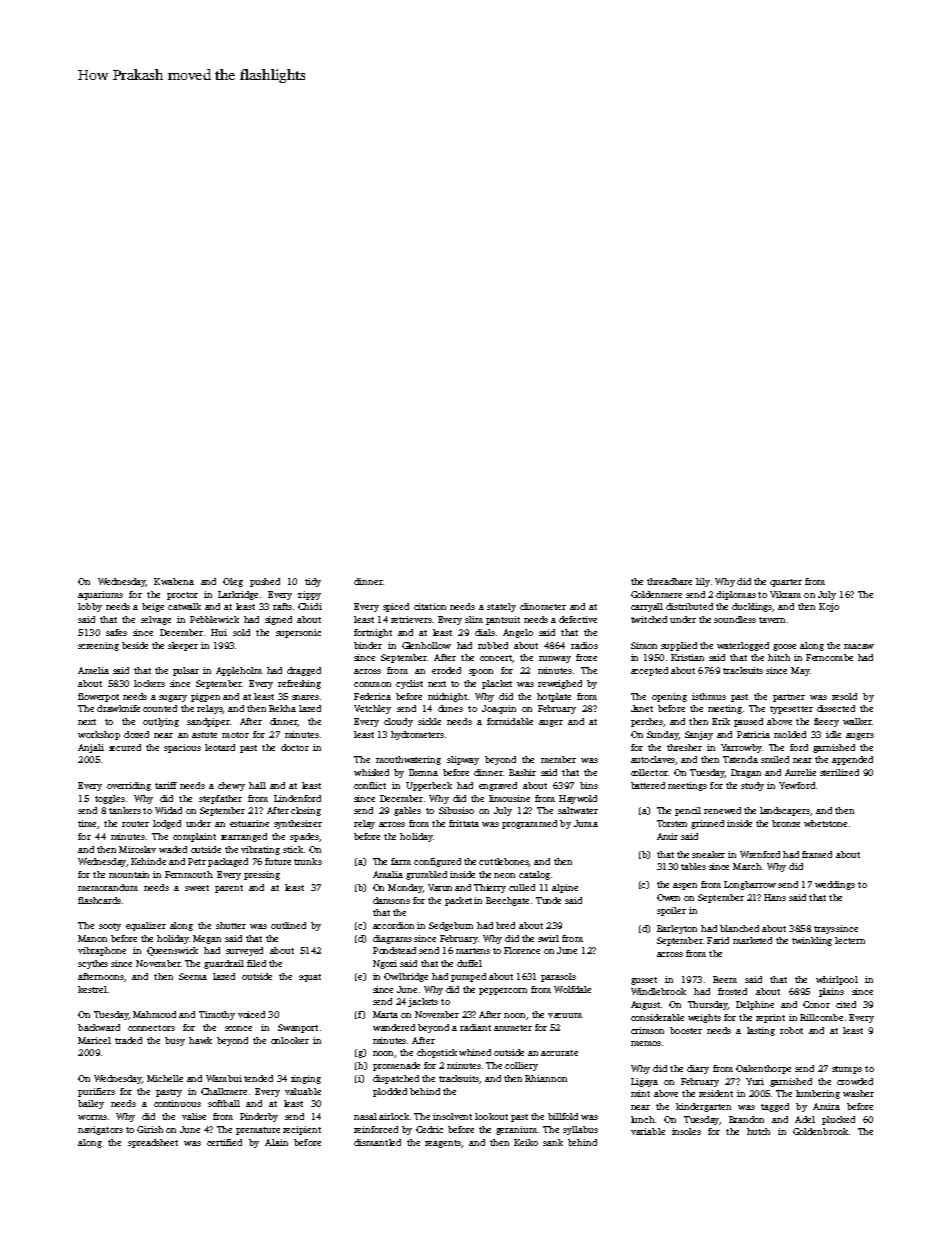 This screenshot has width=952, height=1233. What do you see at coordinates (833, 734) in the screenshot?
I see `idle` at bounding box center [833, 734].
